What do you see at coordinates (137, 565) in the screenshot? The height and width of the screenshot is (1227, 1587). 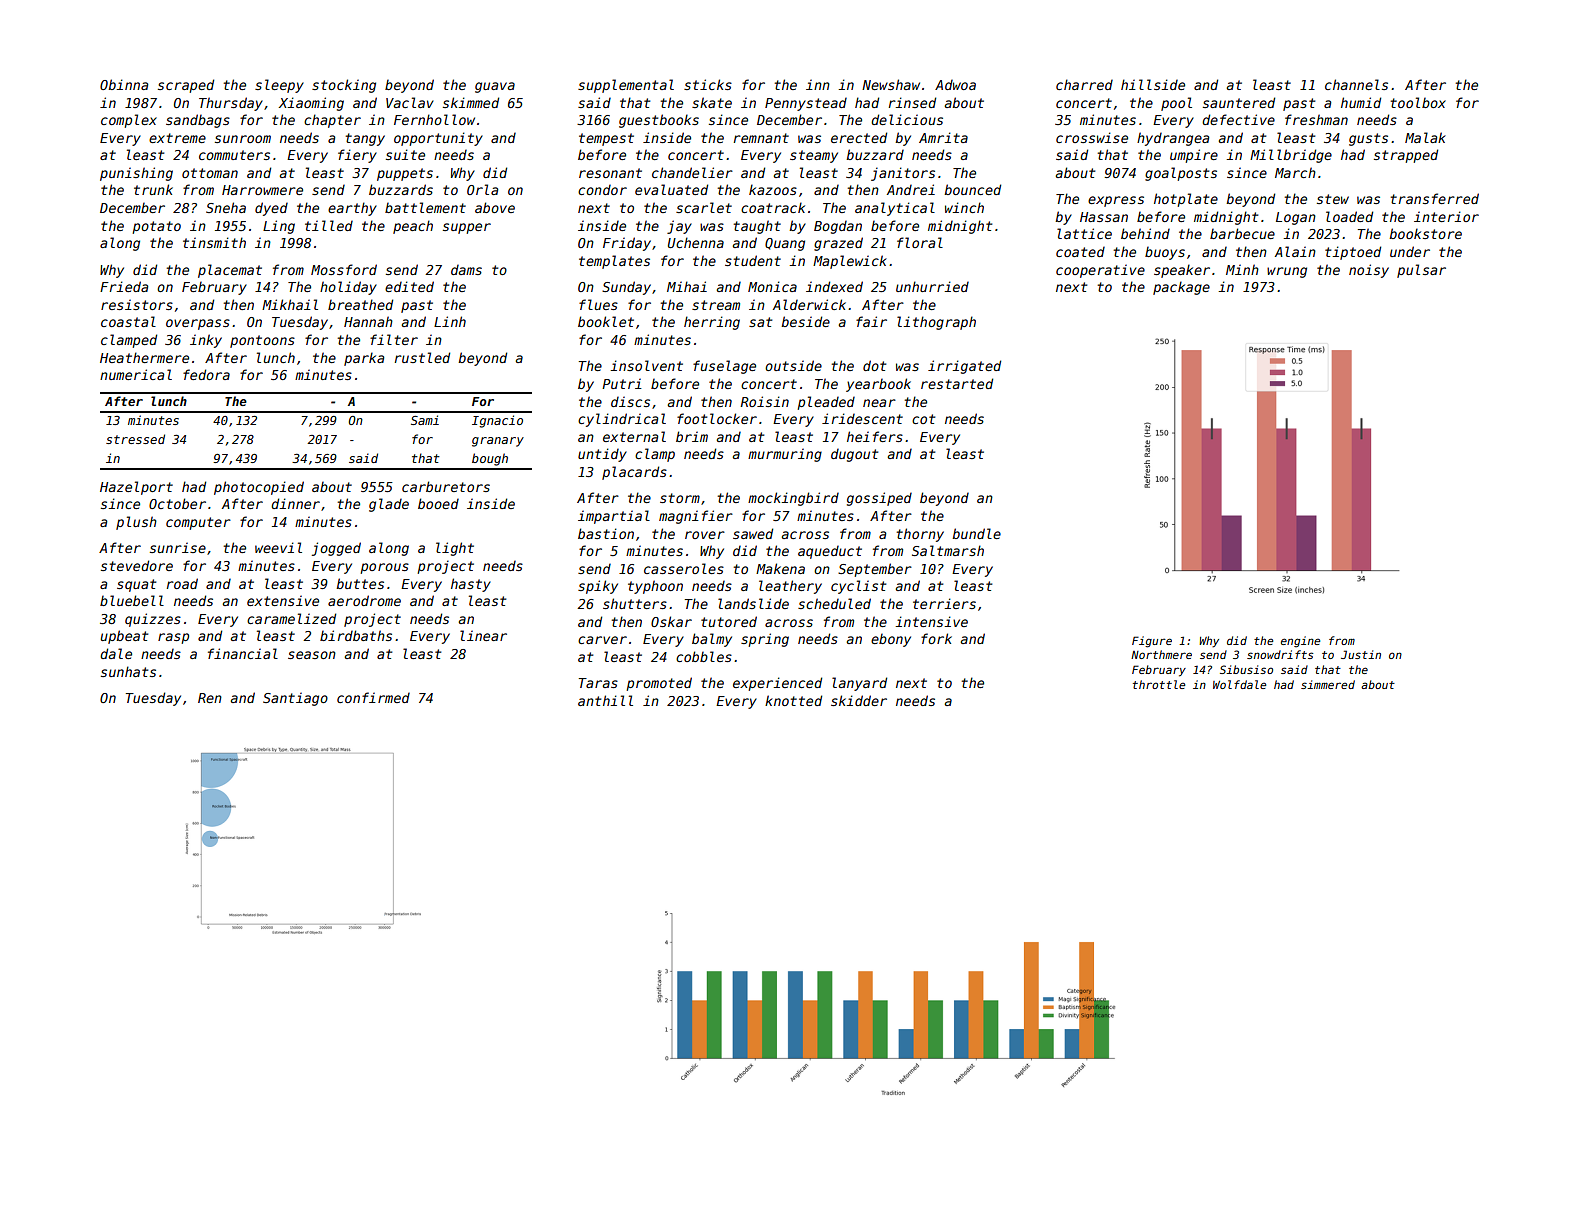 I see `stevedore` at bounding box center [137, 565].
